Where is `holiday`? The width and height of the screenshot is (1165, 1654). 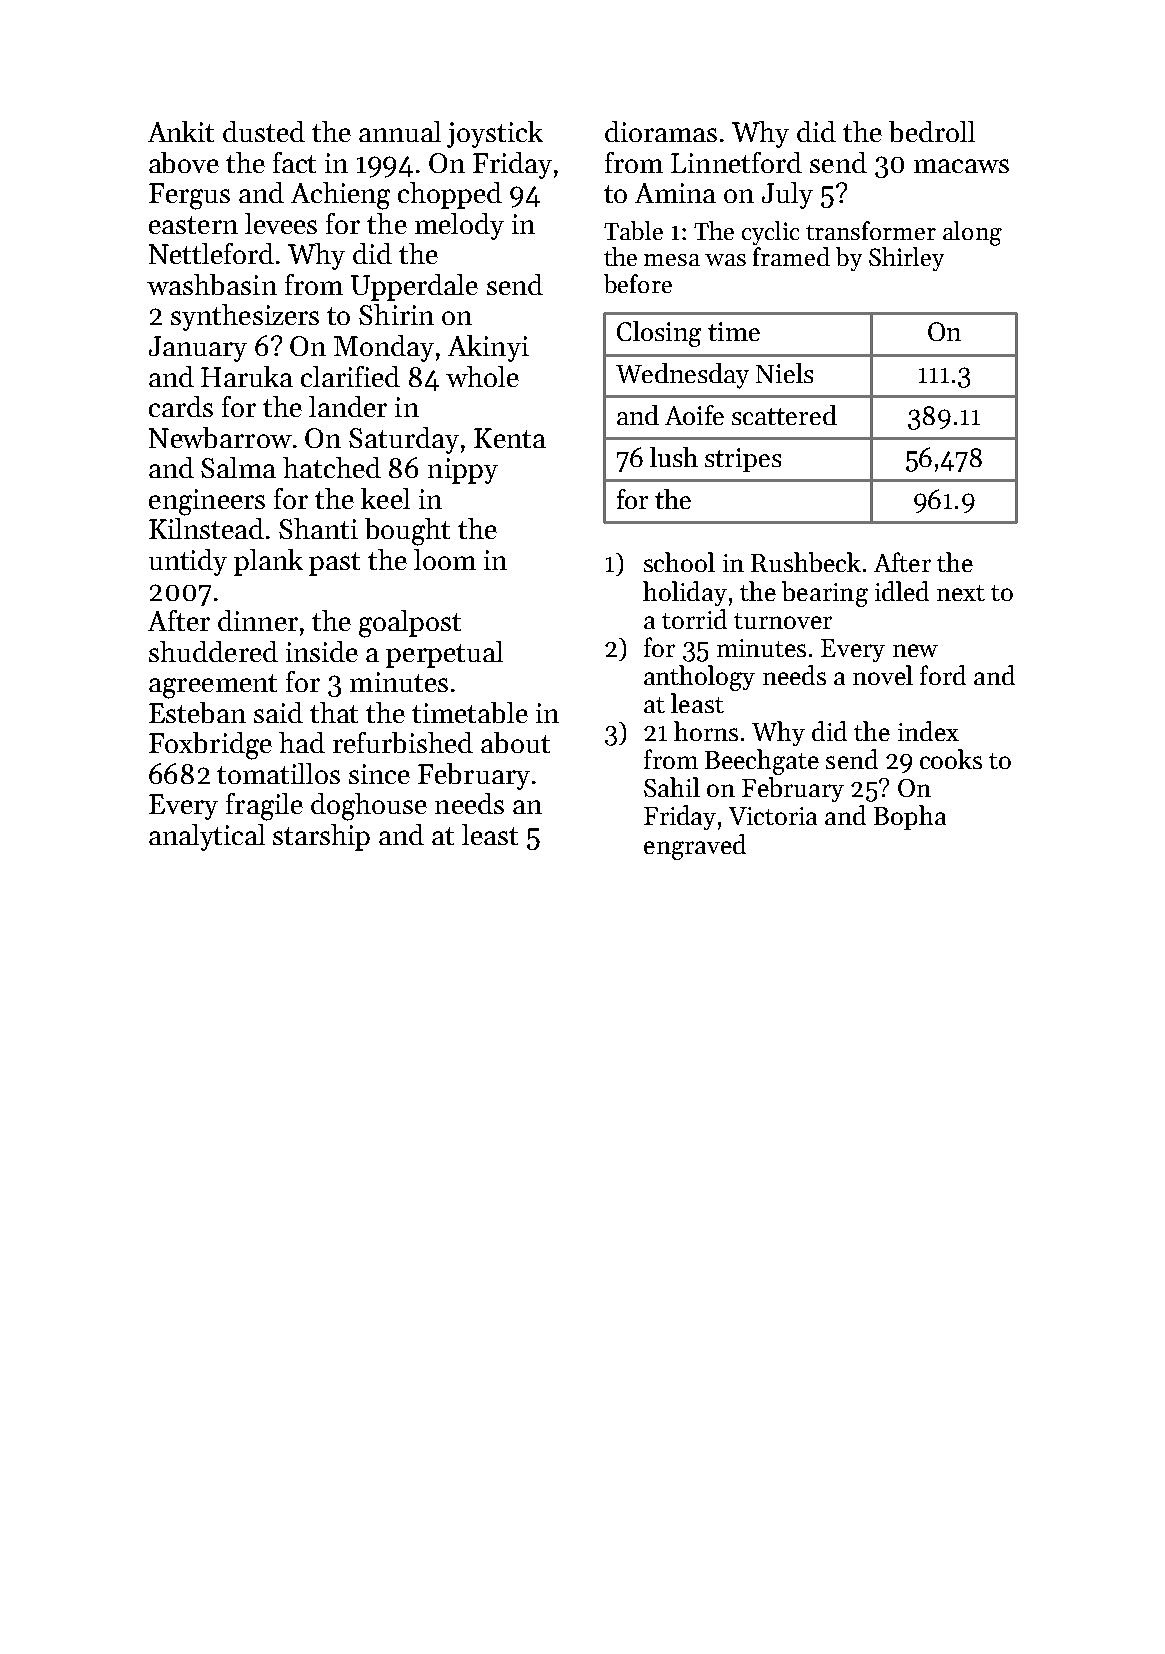 holiday is located at coordinates (685, 593).
